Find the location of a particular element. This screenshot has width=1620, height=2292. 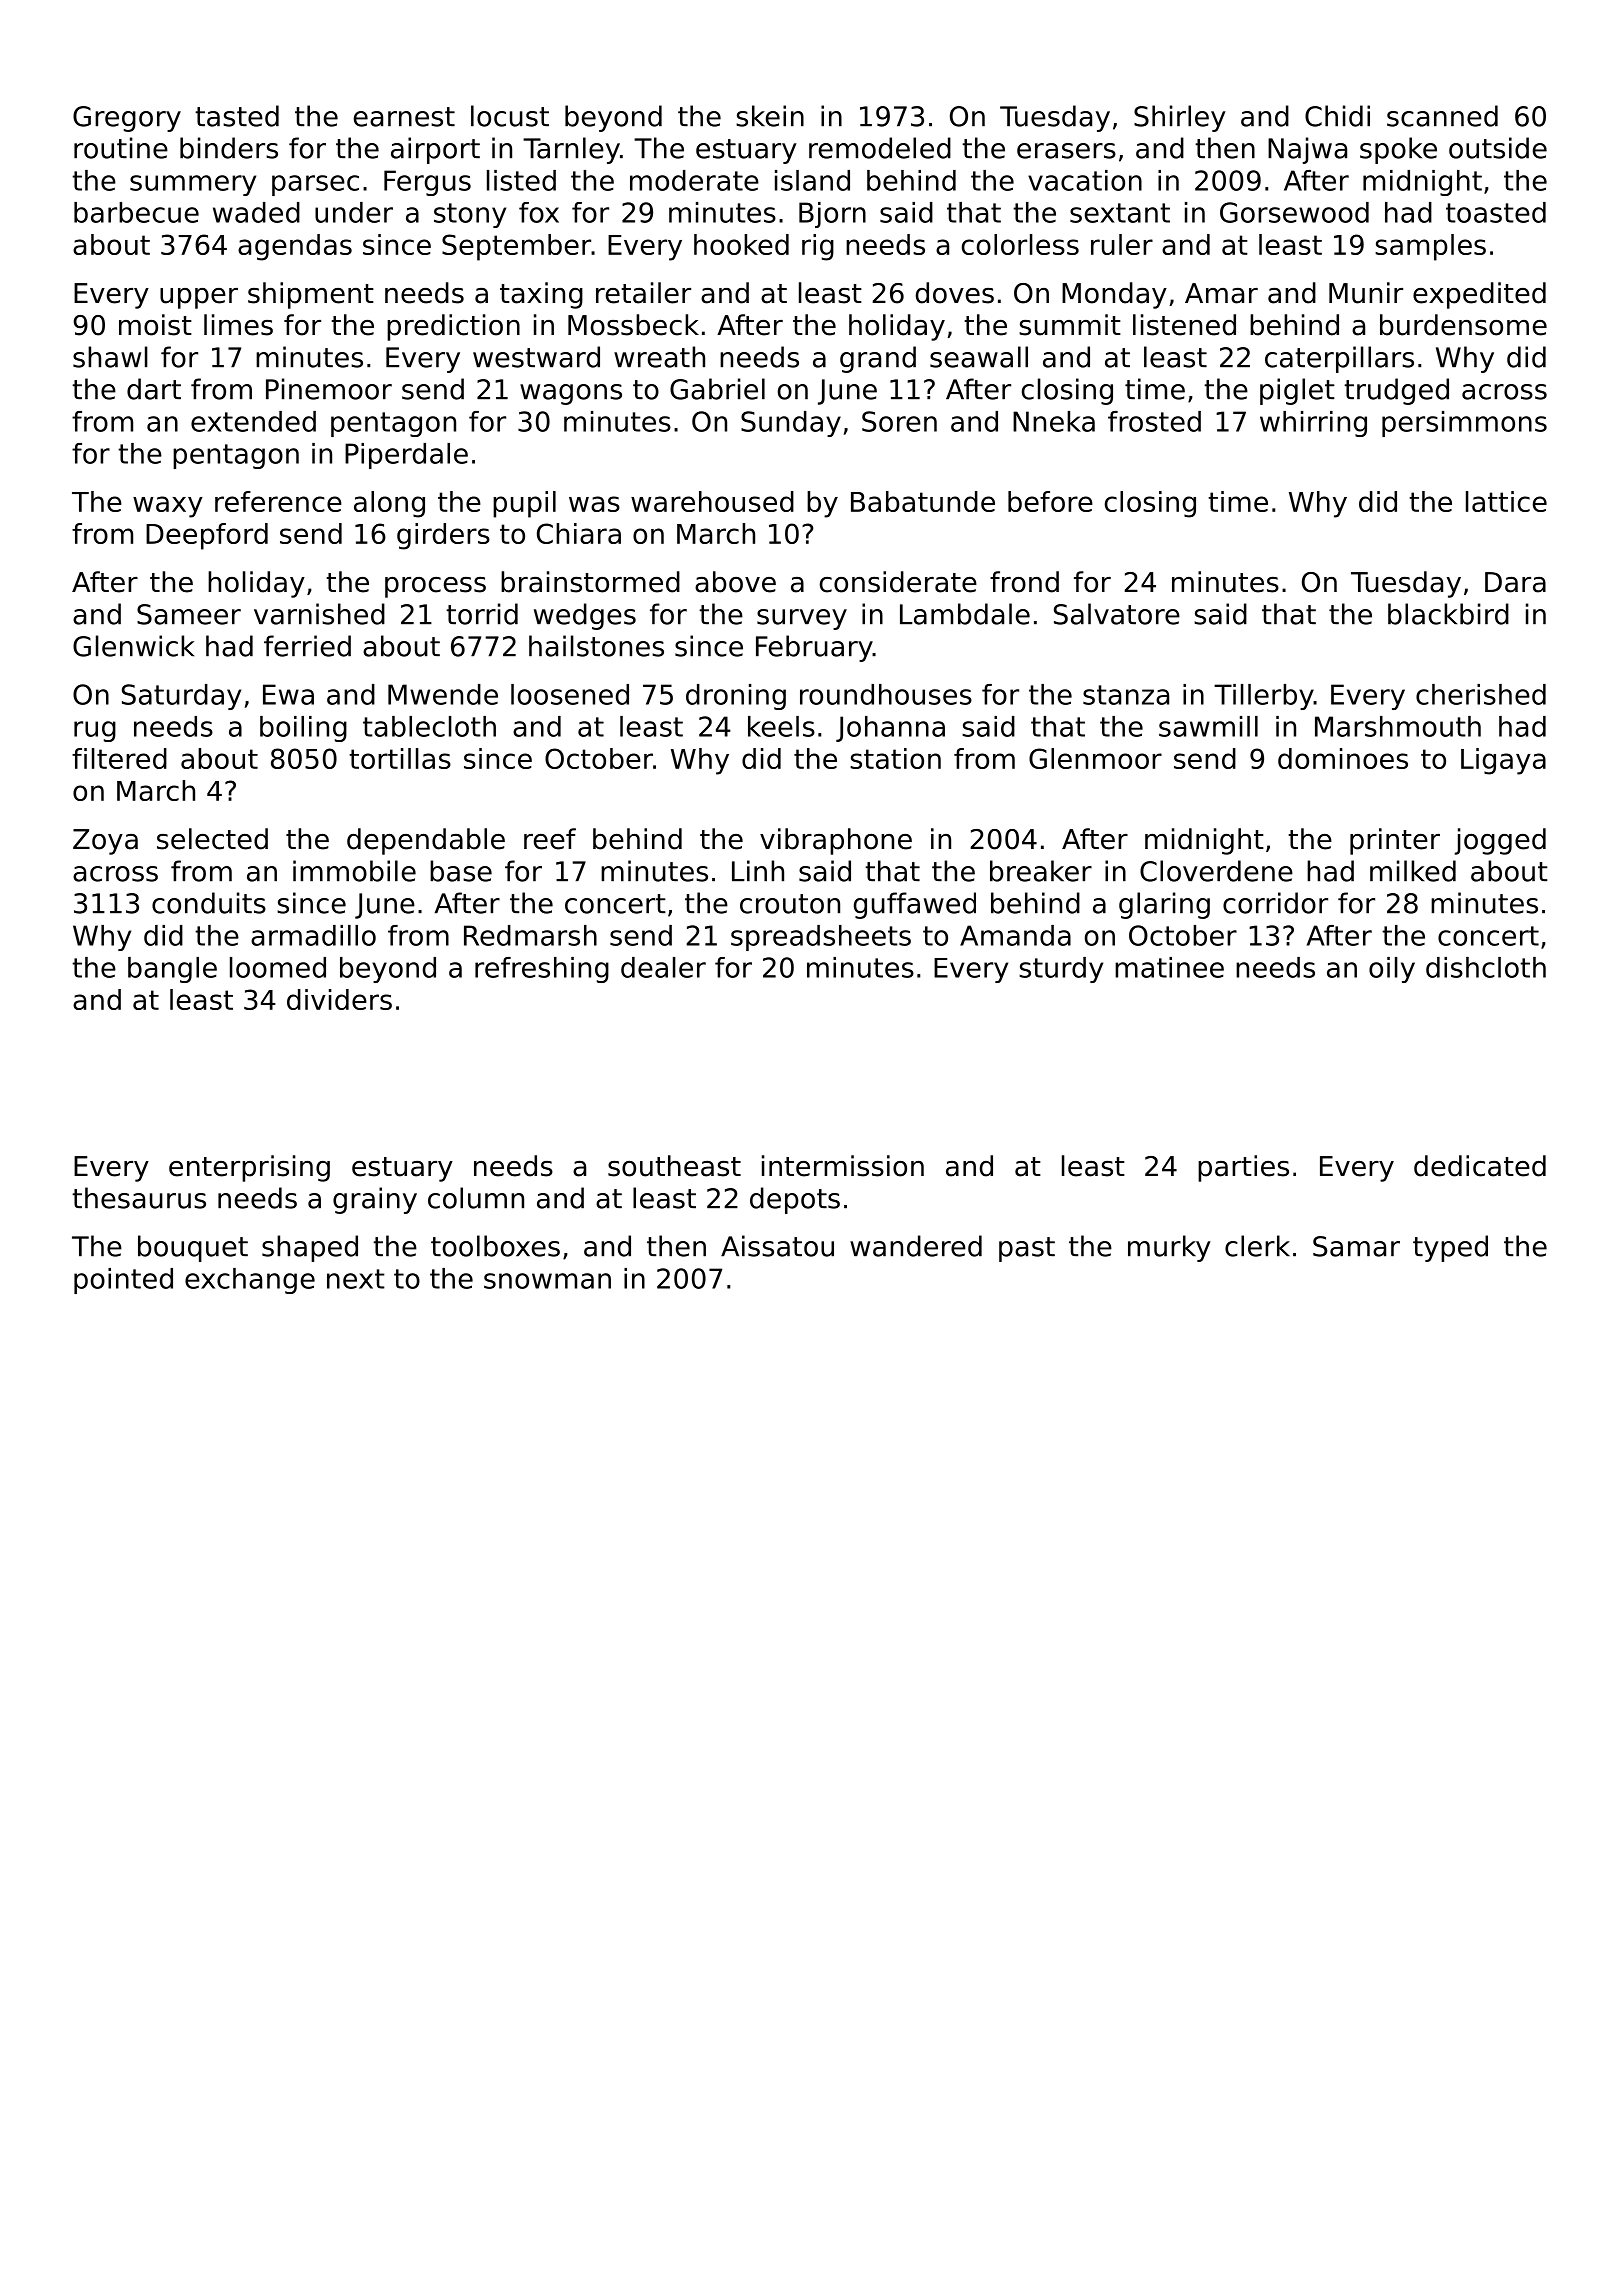

Aissatou is located at coordinates (777, 1246).
